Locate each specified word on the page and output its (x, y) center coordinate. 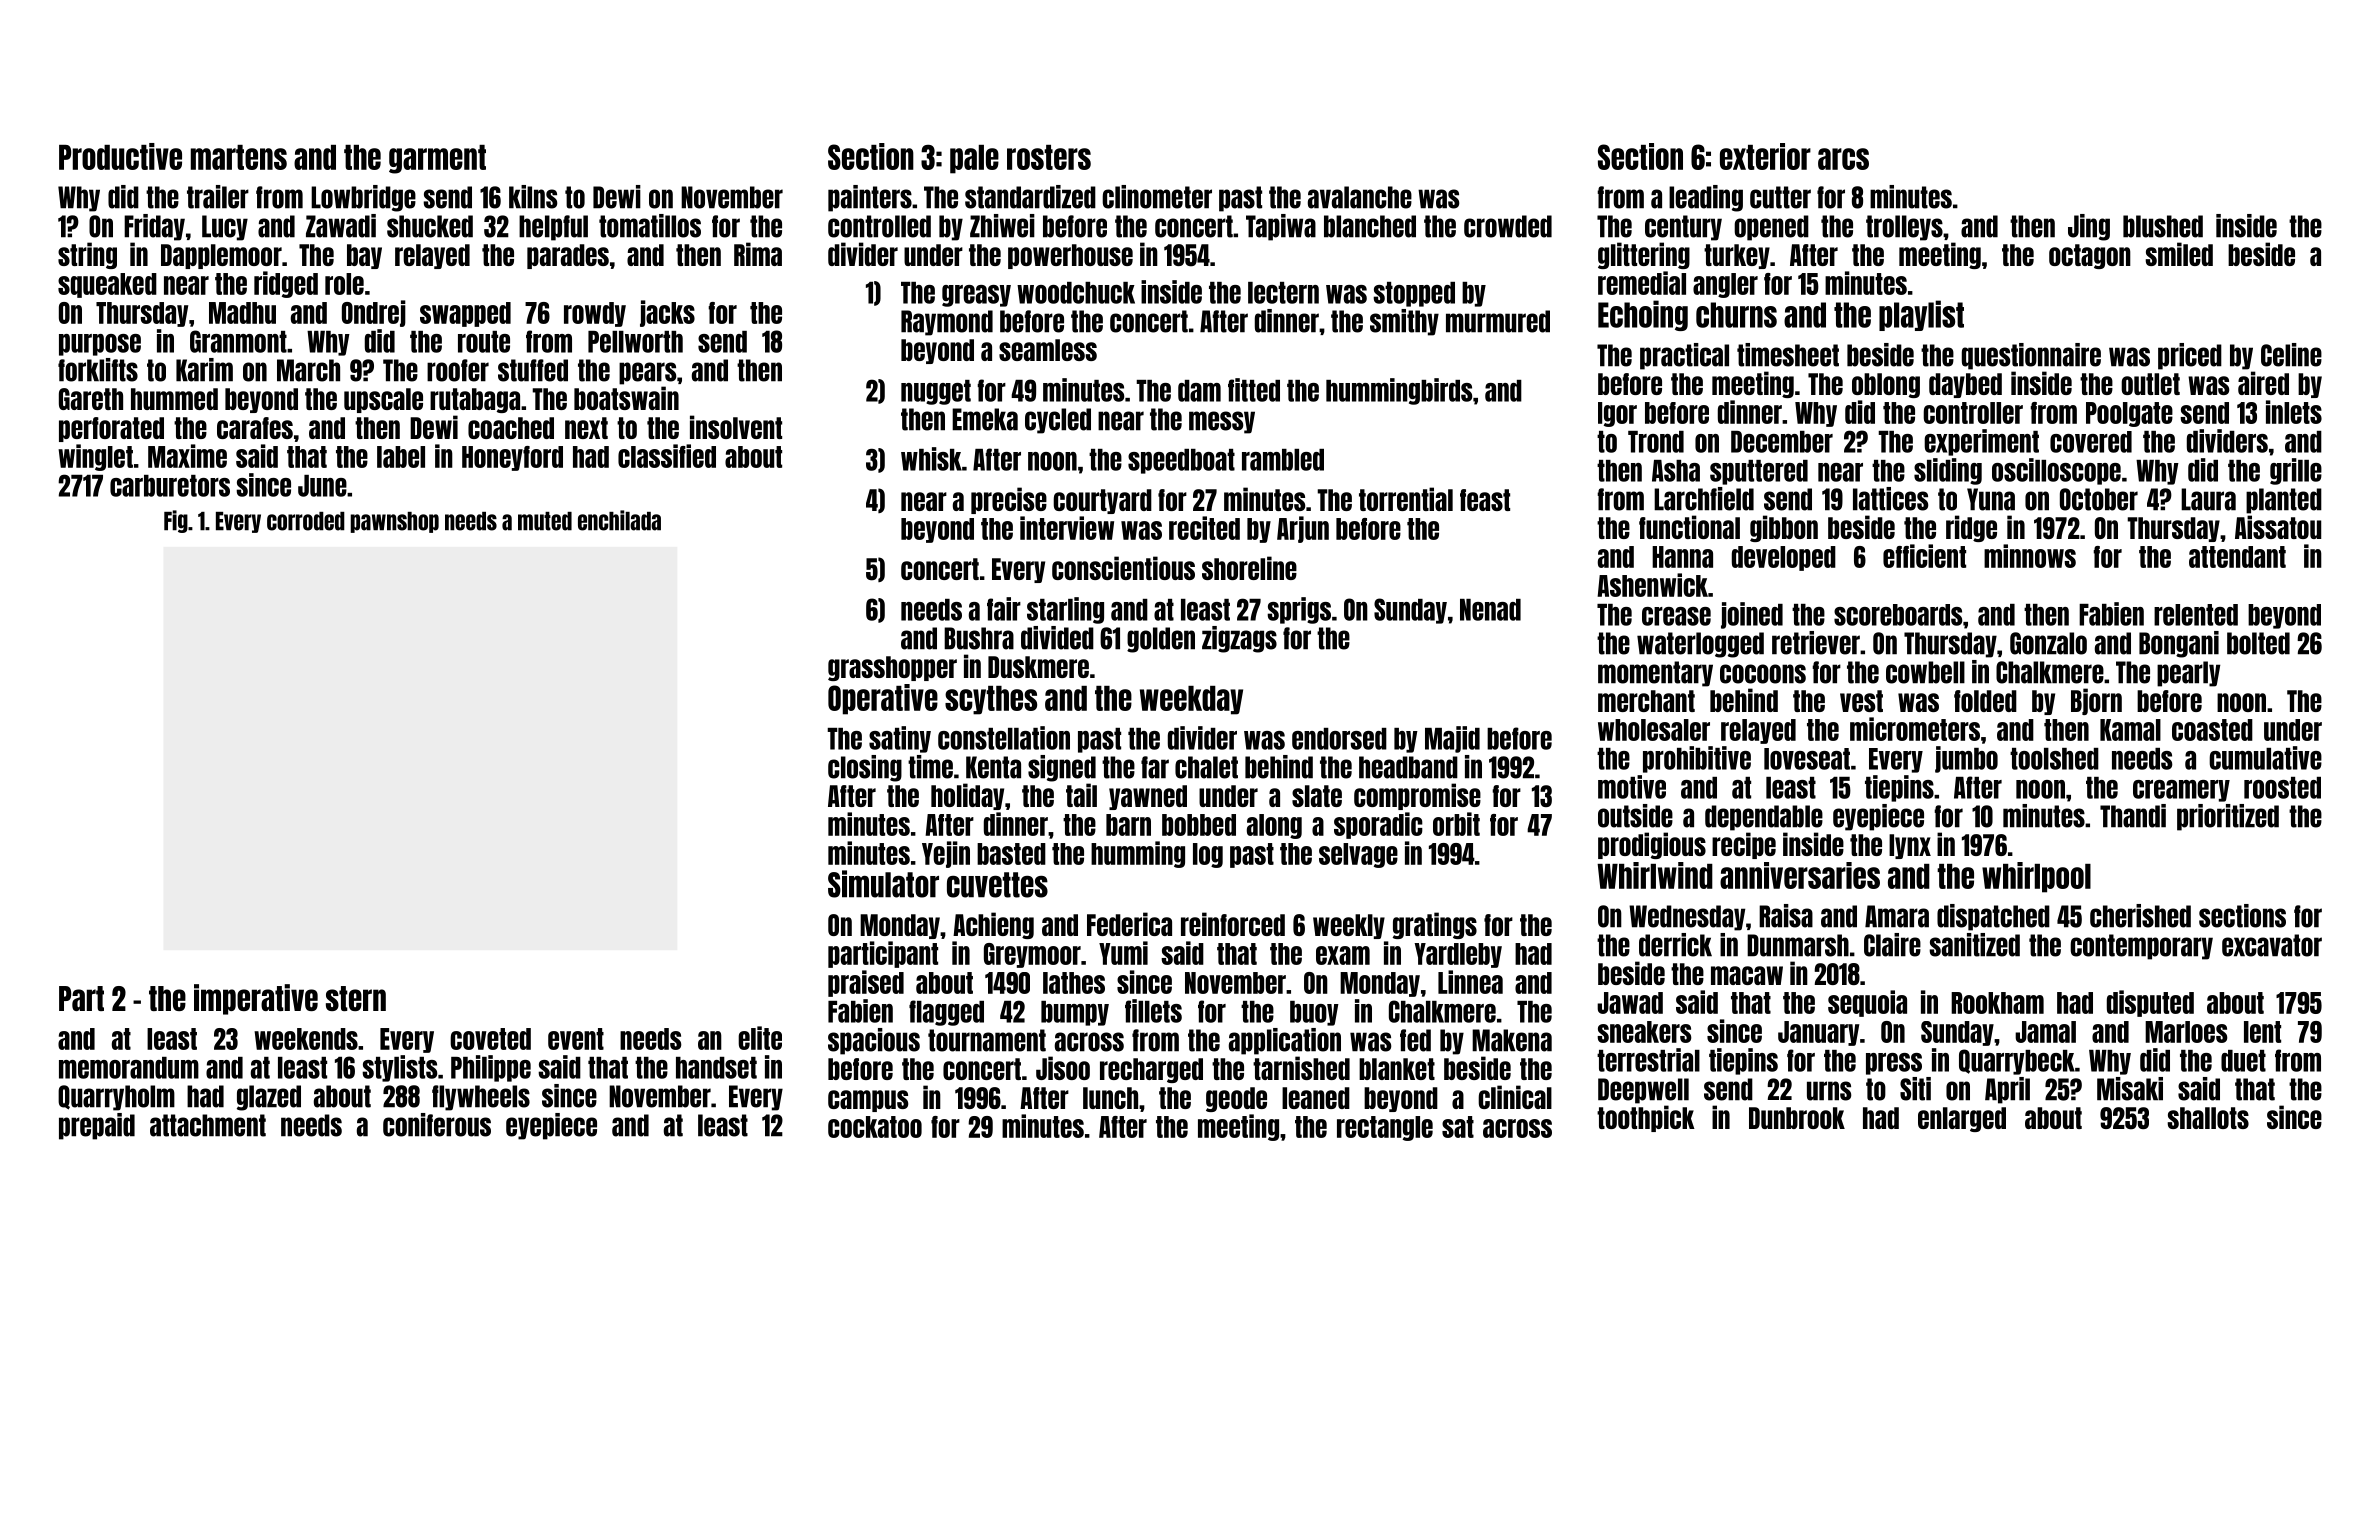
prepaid (97, 1126)
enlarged (1962, 1119)
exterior (1765, 156)
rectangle (1385, 1128)
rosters (1049, 157)
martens (239, 157)
